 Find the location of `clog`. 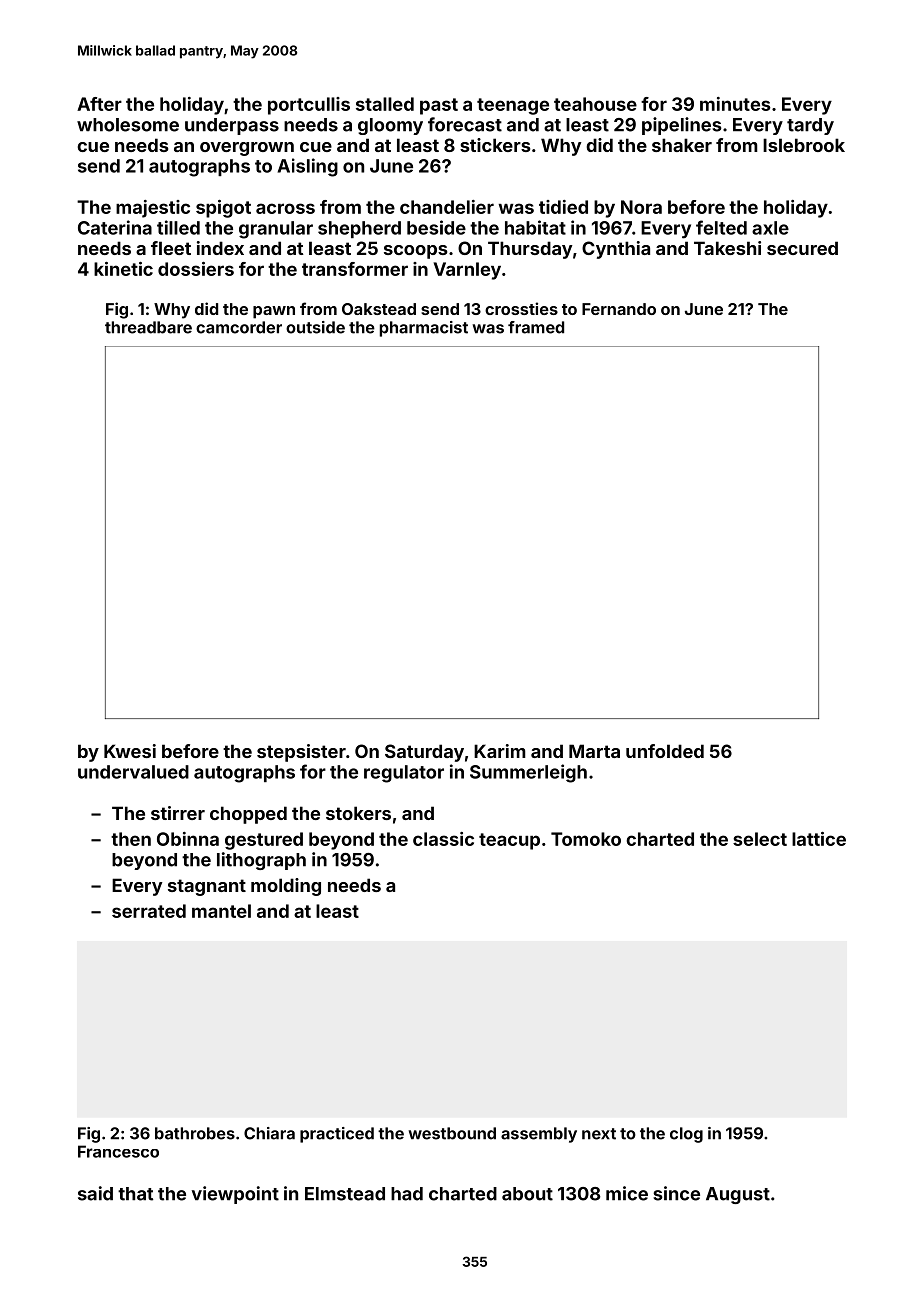

clog is located at coordinates (686, 1135).
